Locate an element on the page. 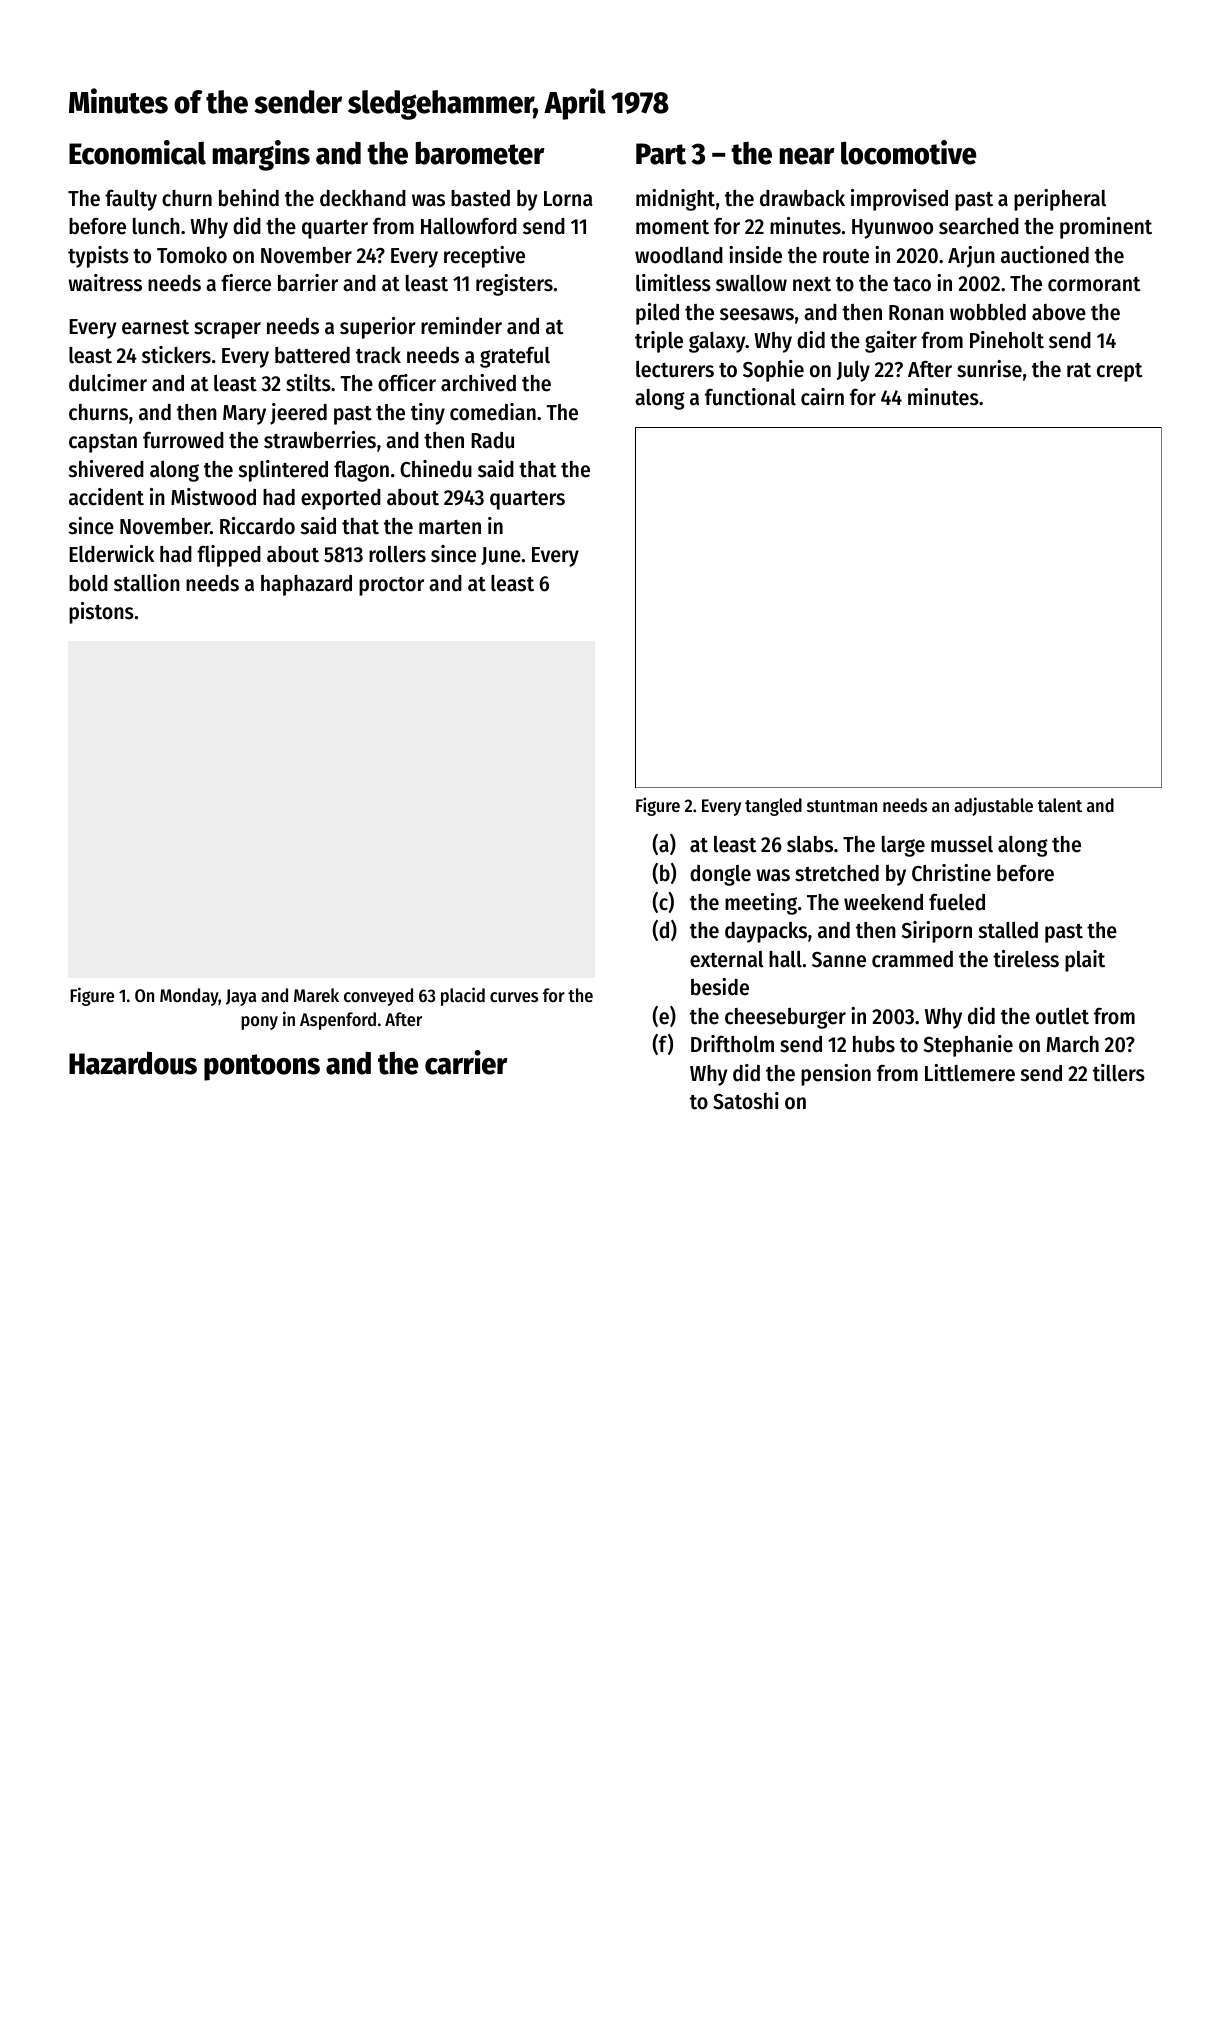  cairn is located at coordinates (822, 397).
